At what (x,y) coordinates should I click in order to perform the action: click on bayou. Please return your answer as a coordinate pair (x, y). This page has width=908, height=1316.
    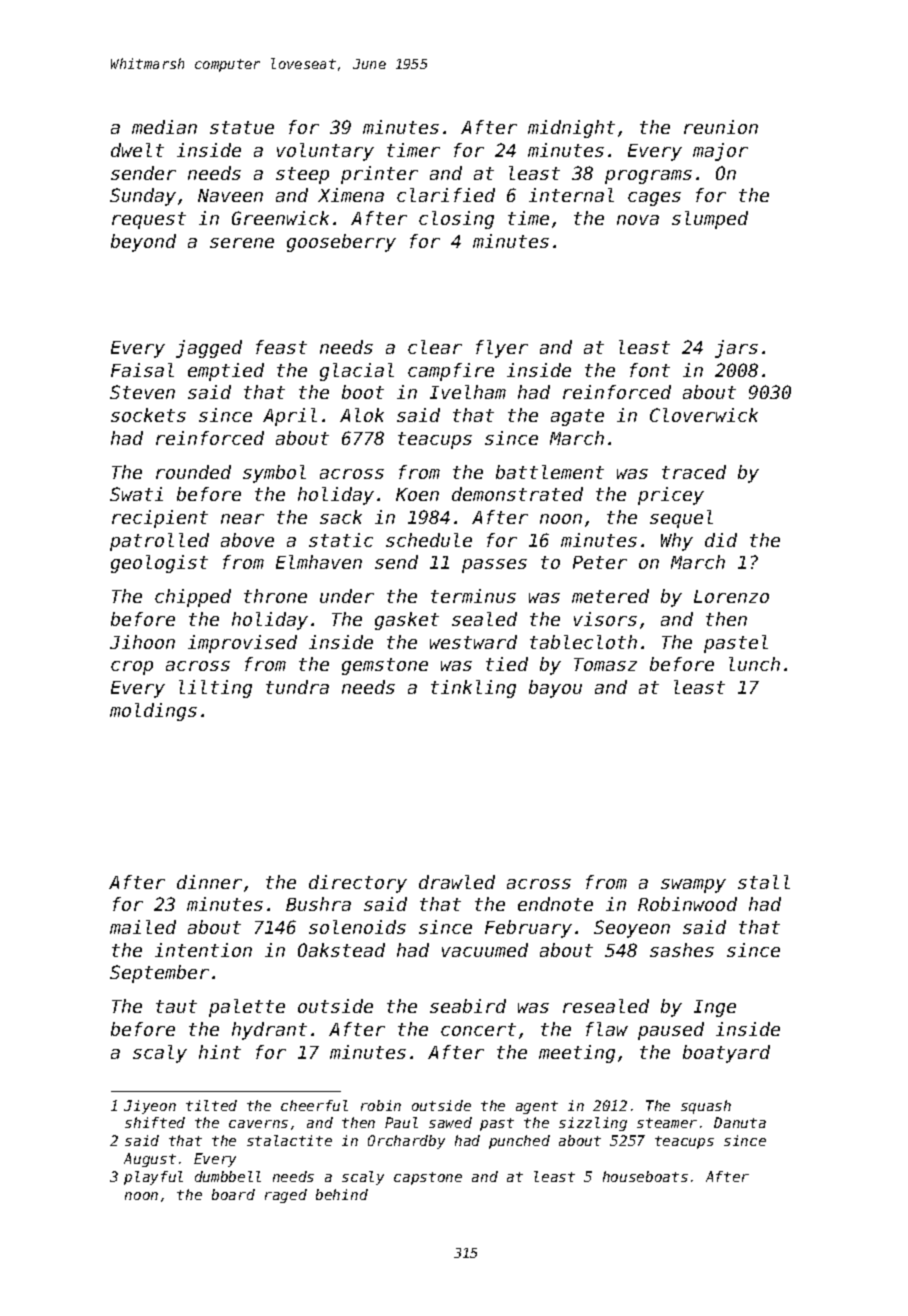
    Looking at the image, I should click on (555, 689).
